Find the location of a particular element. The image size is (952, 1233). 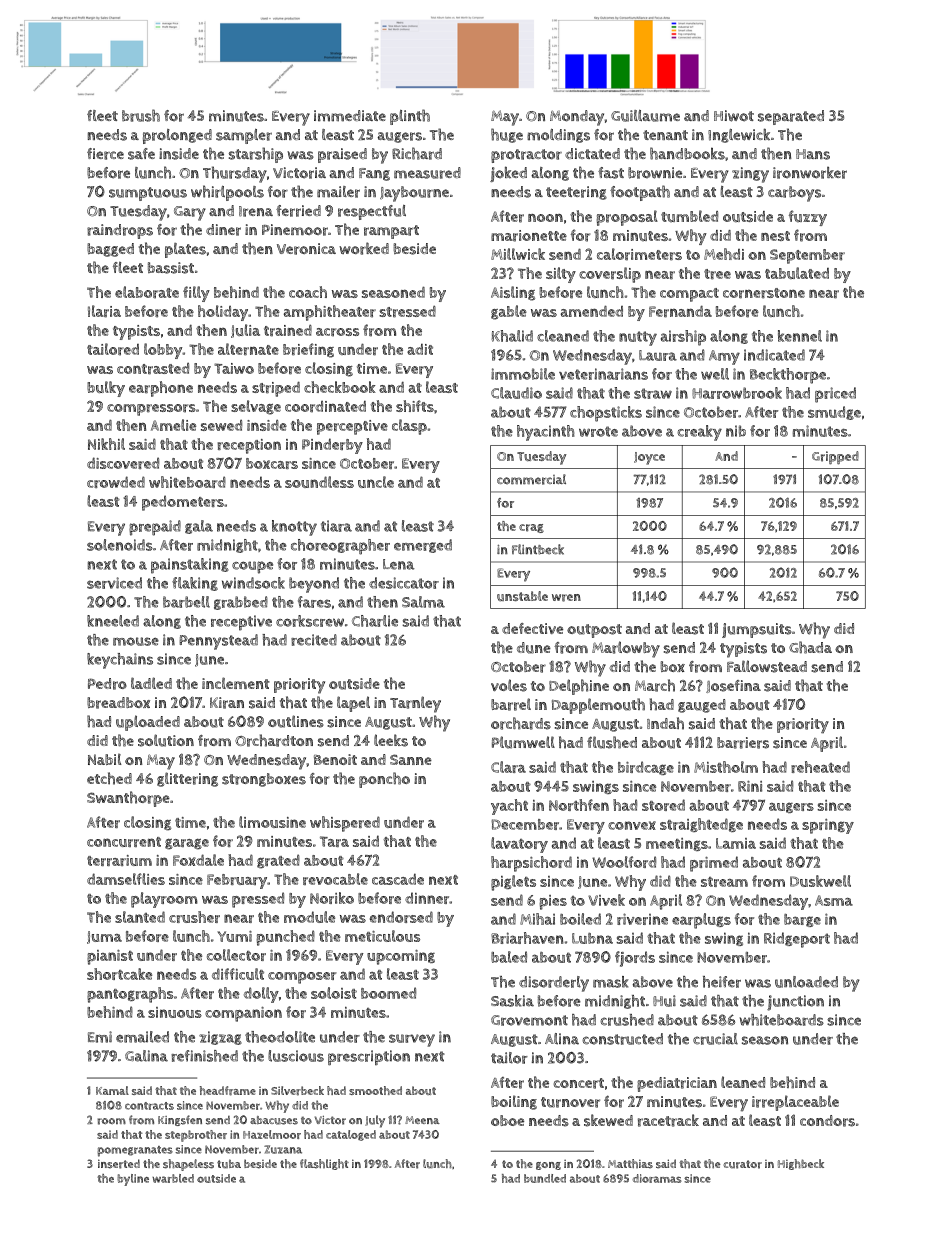

fierce is located at coordinates (105, 154).
